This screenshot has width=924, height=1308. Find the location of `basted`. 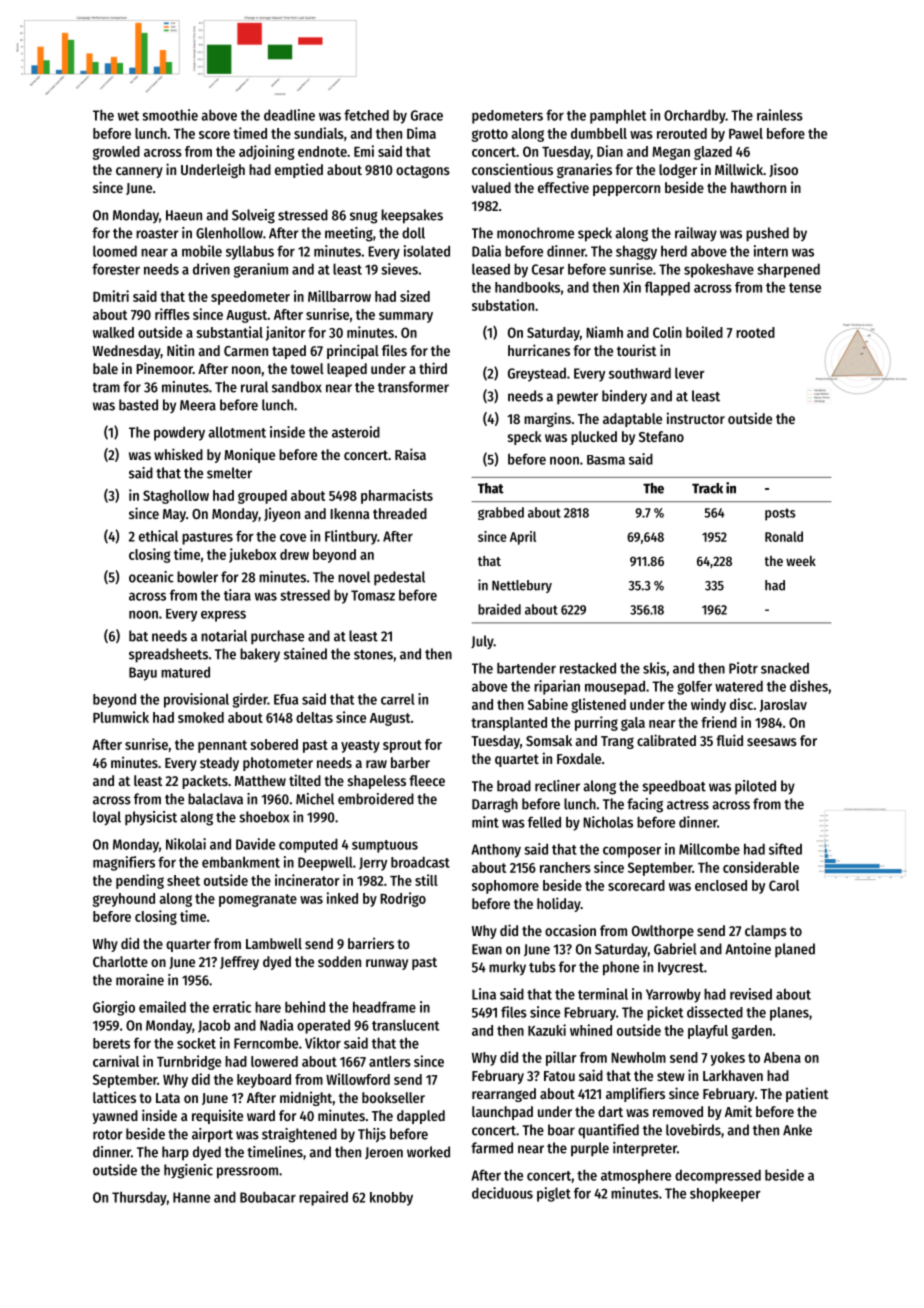

basted is located at coordinates (138, 405).
